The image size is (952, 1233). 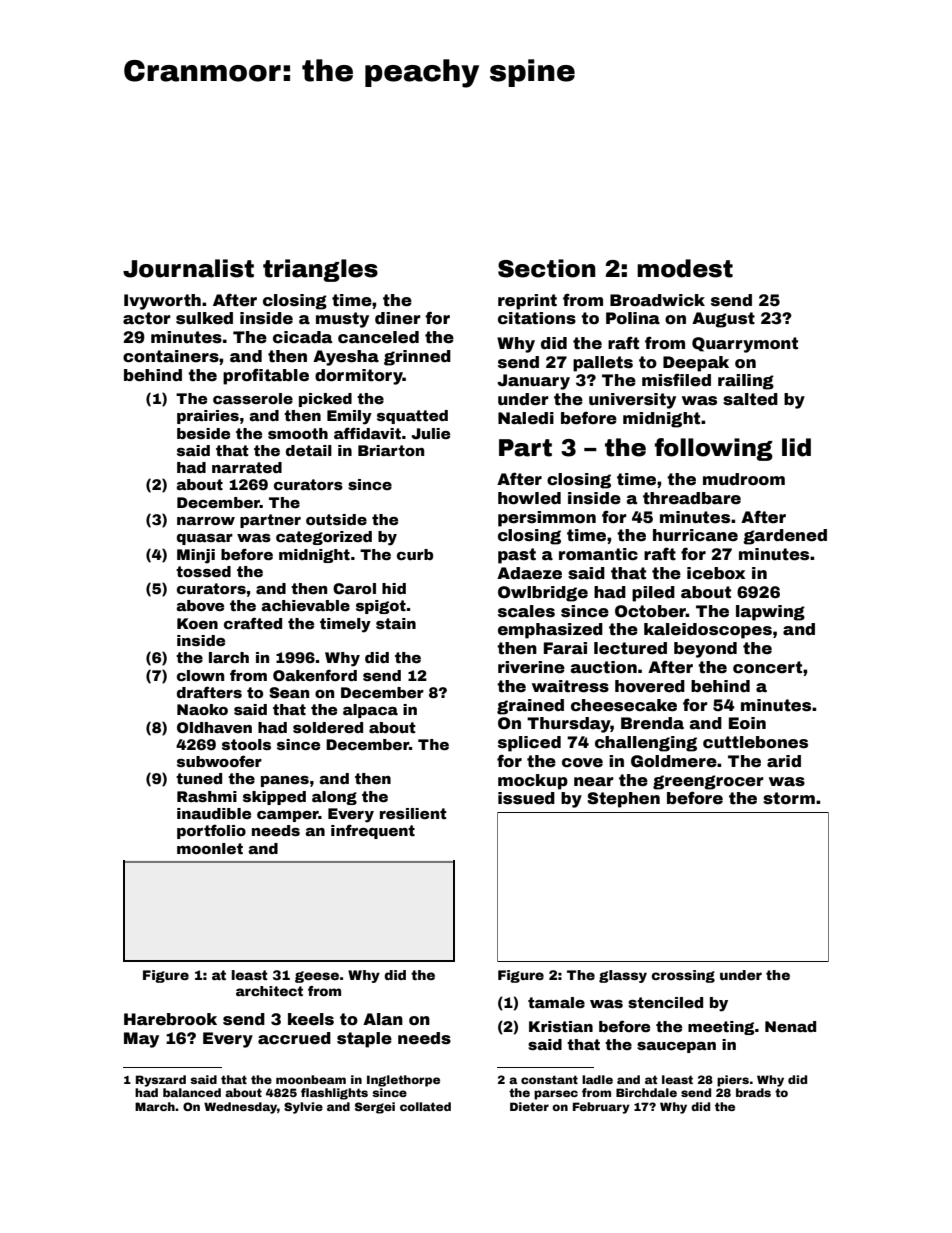 What do you see at coordinates (685, 268) in the document?
I see `modest` at bounding box center [685, 268].
